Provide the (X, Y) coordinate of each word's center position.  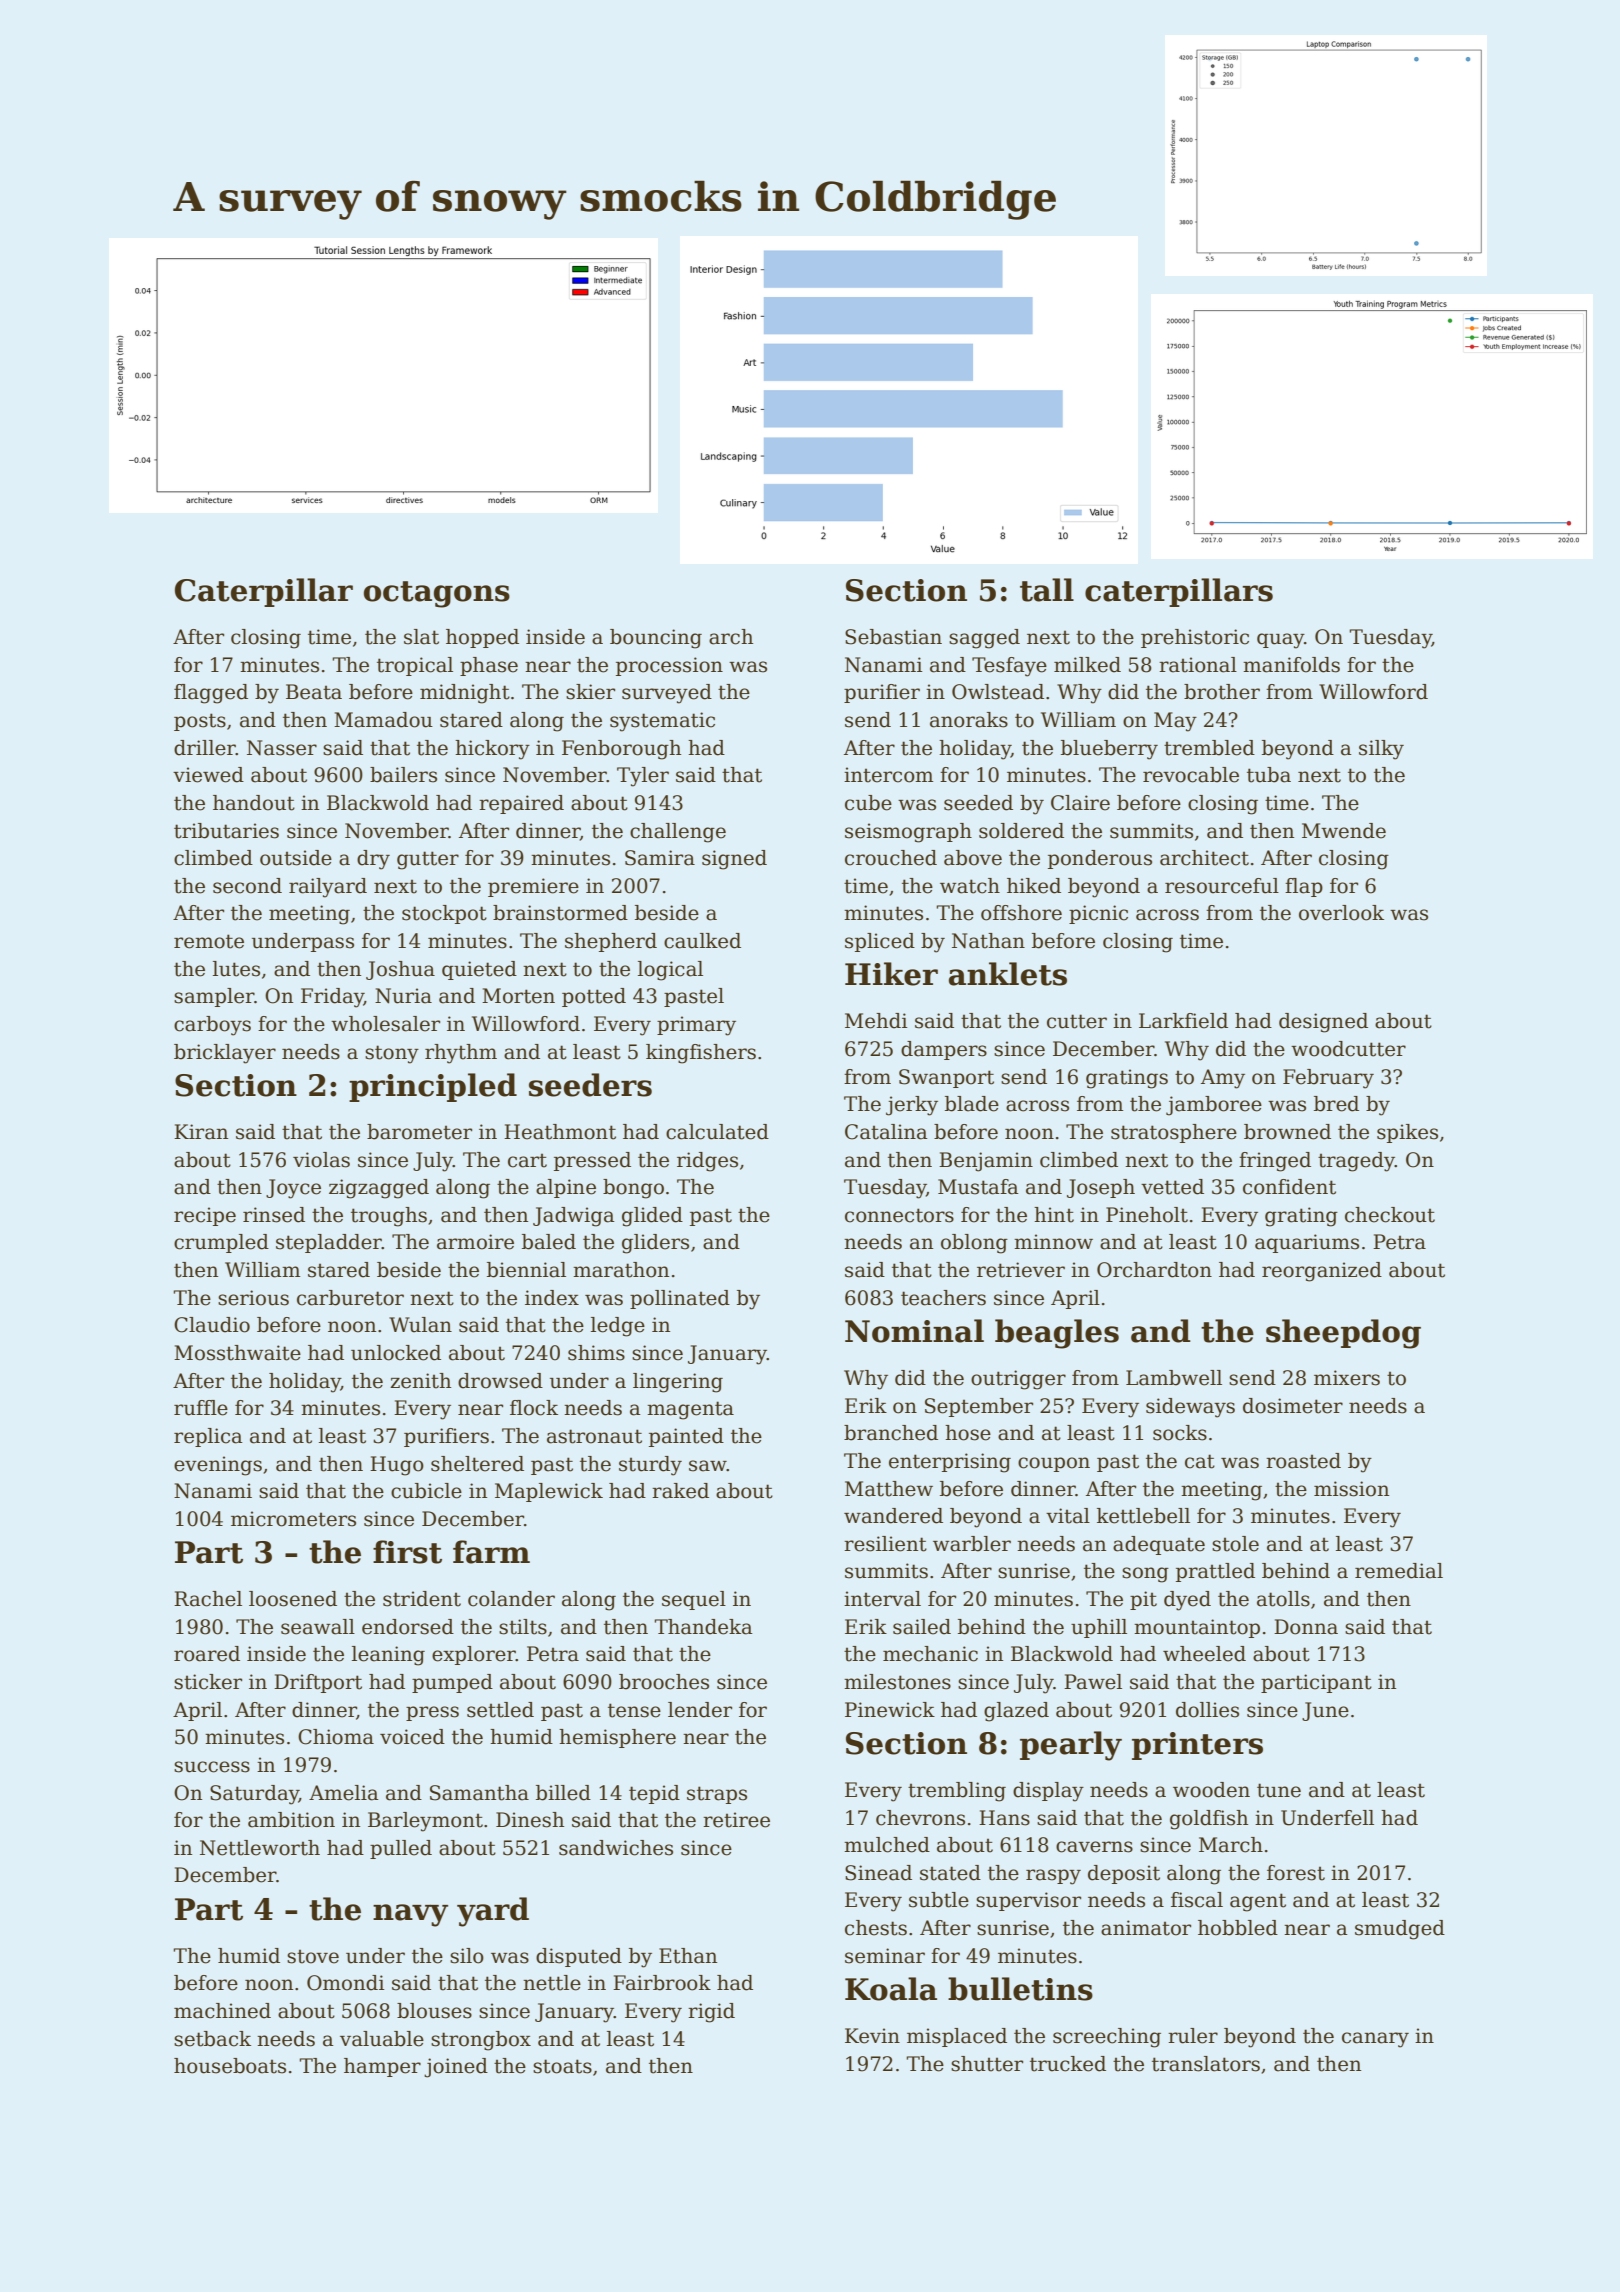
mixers (1347, 1378)
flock (534, 1408)
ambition (291, 1820)
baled (549, 1242)
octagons (437, 594)
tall (1047, 590)
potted (594, 997)
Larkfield (1183, 1021)
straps (717, 1795)
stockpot (444, 914)
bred (1336, 1104)
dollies (1207, 1710)
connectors (899, 1215)
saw (708, 1466)
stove (313, 1957)
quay (1280, 641)
